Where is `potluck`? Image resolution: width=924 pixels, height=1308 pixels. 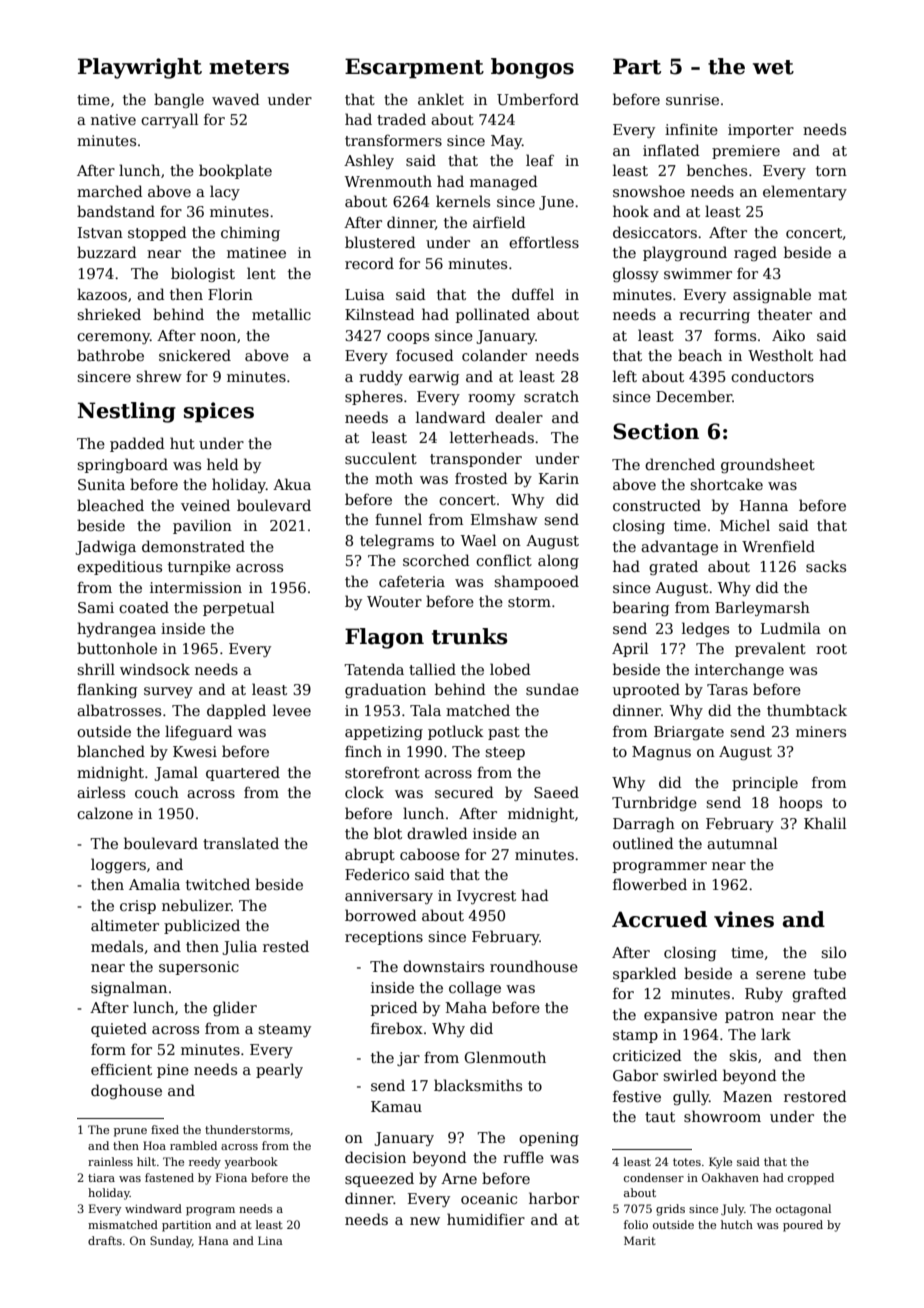 potluck is located at coordinates (456, 732).
